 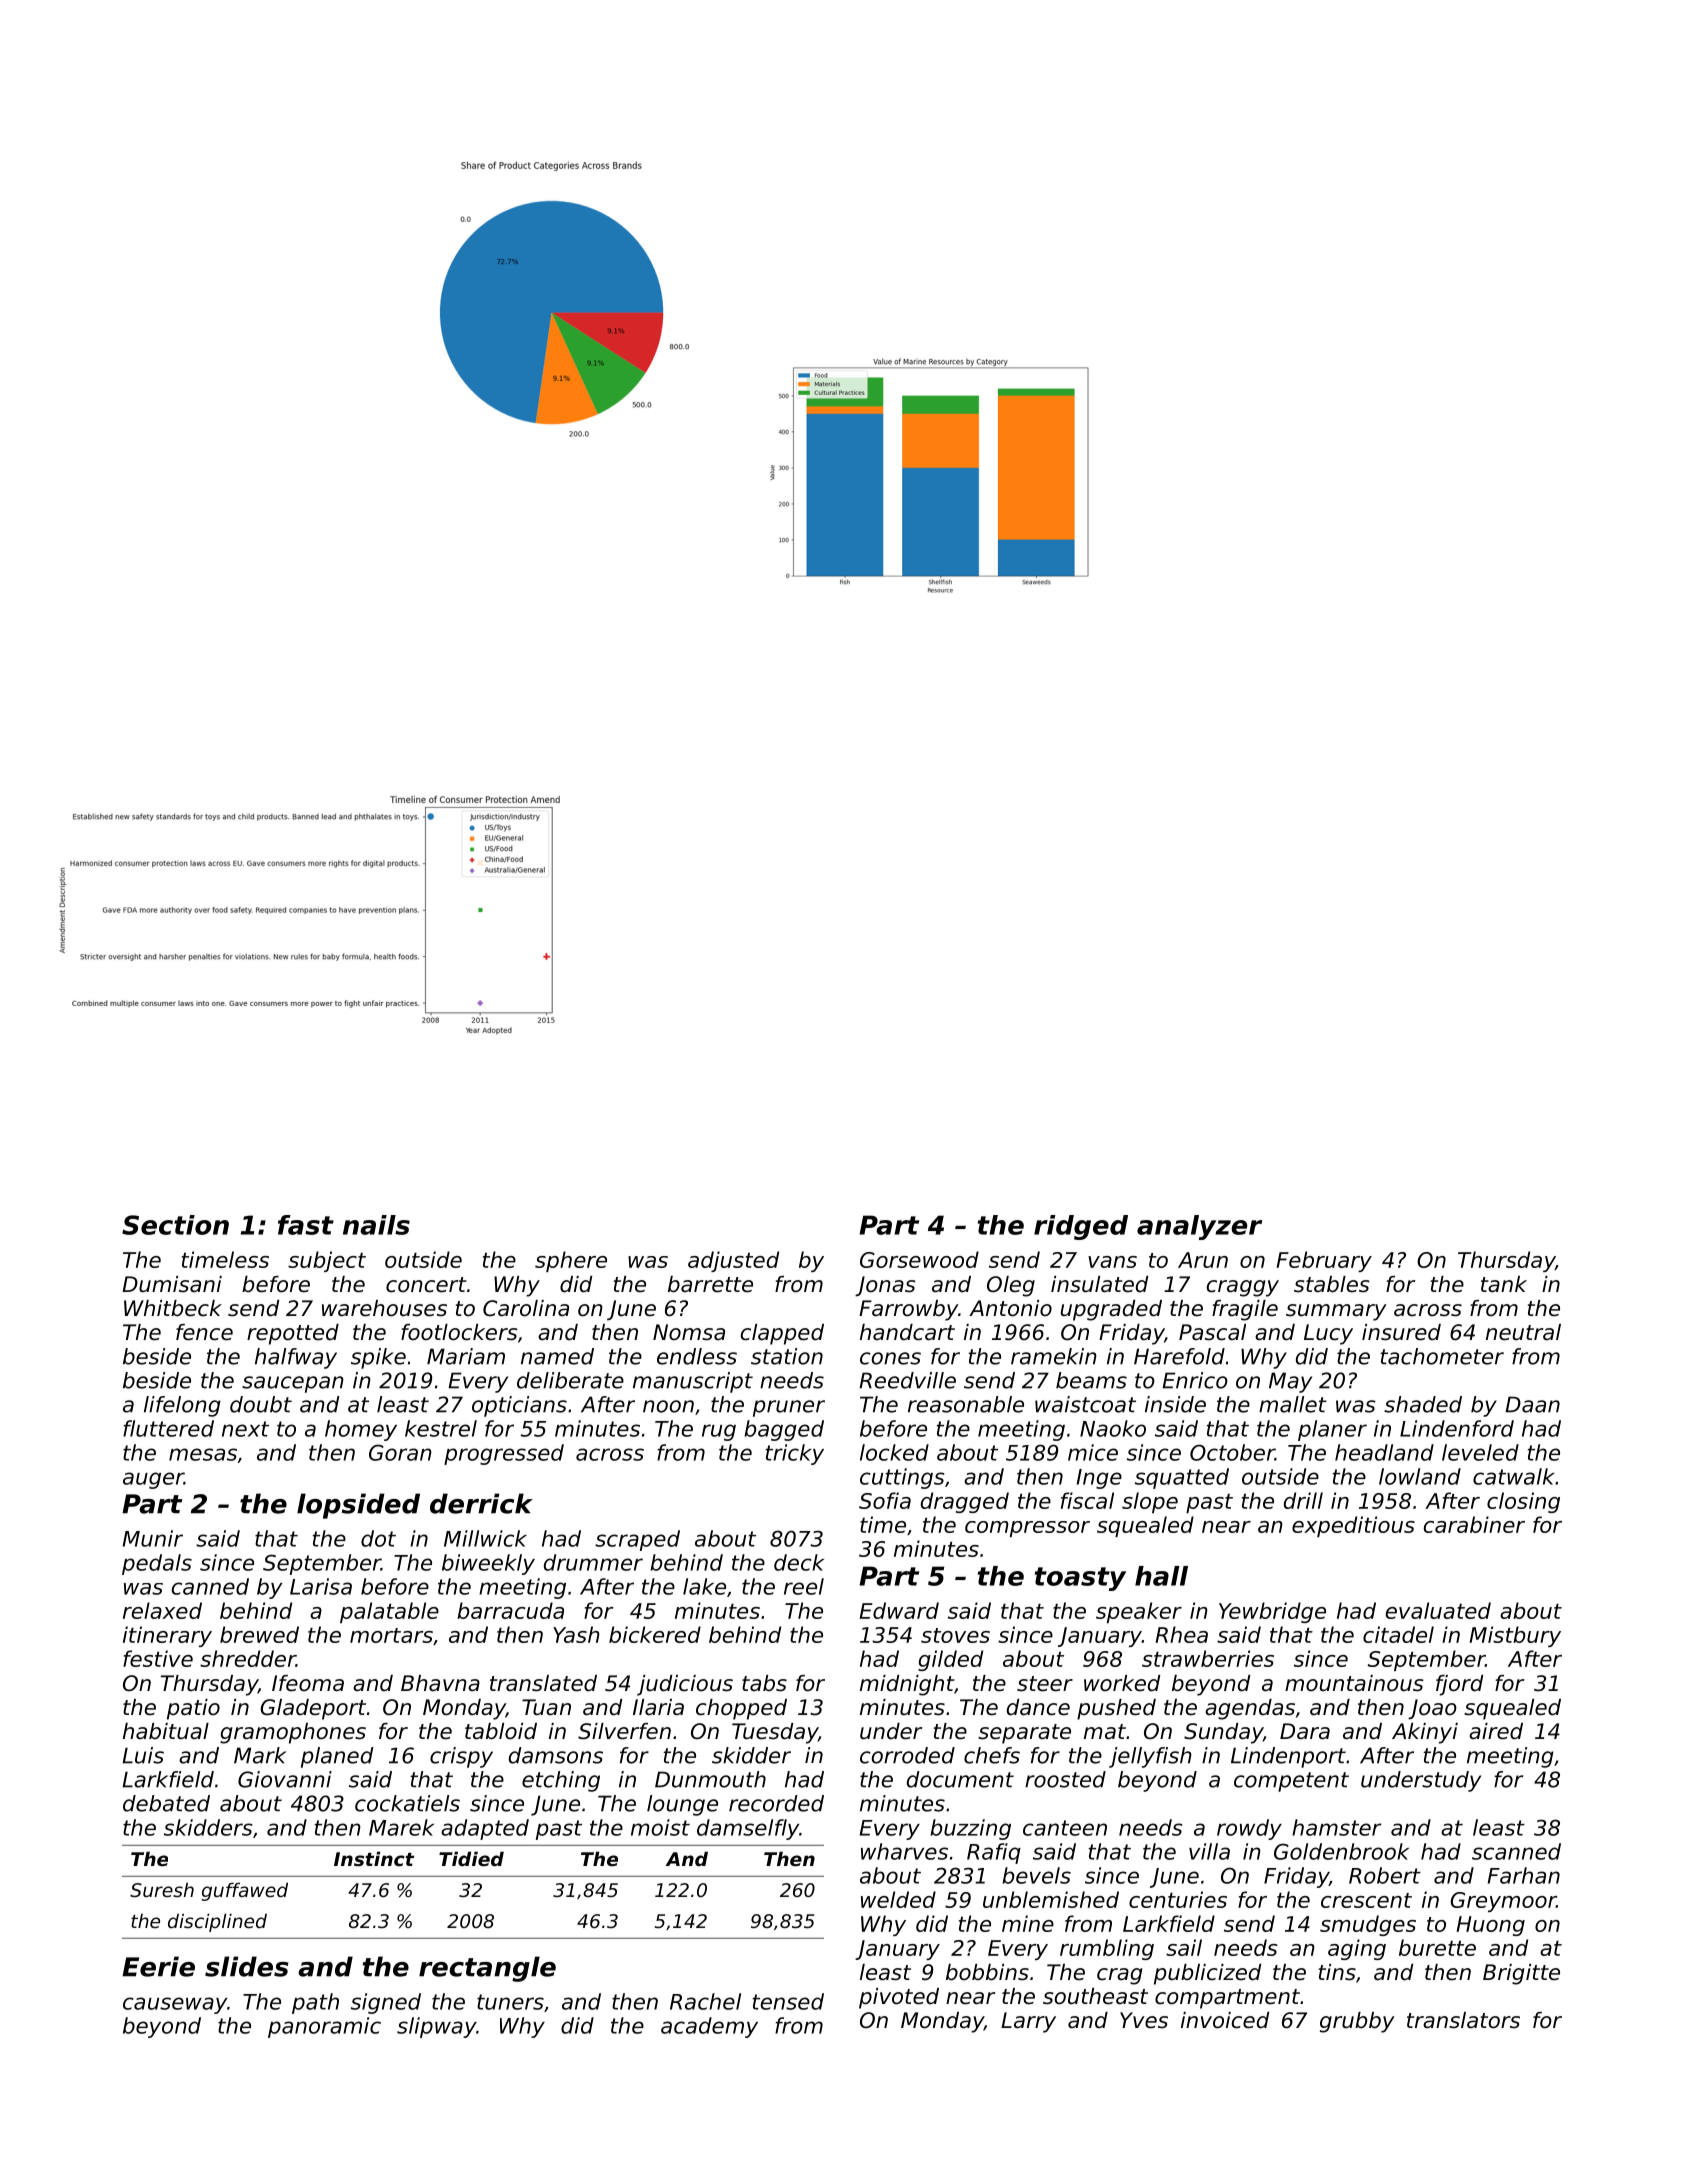 I want to click on analyzer, so click(x=1199, y=1227).
